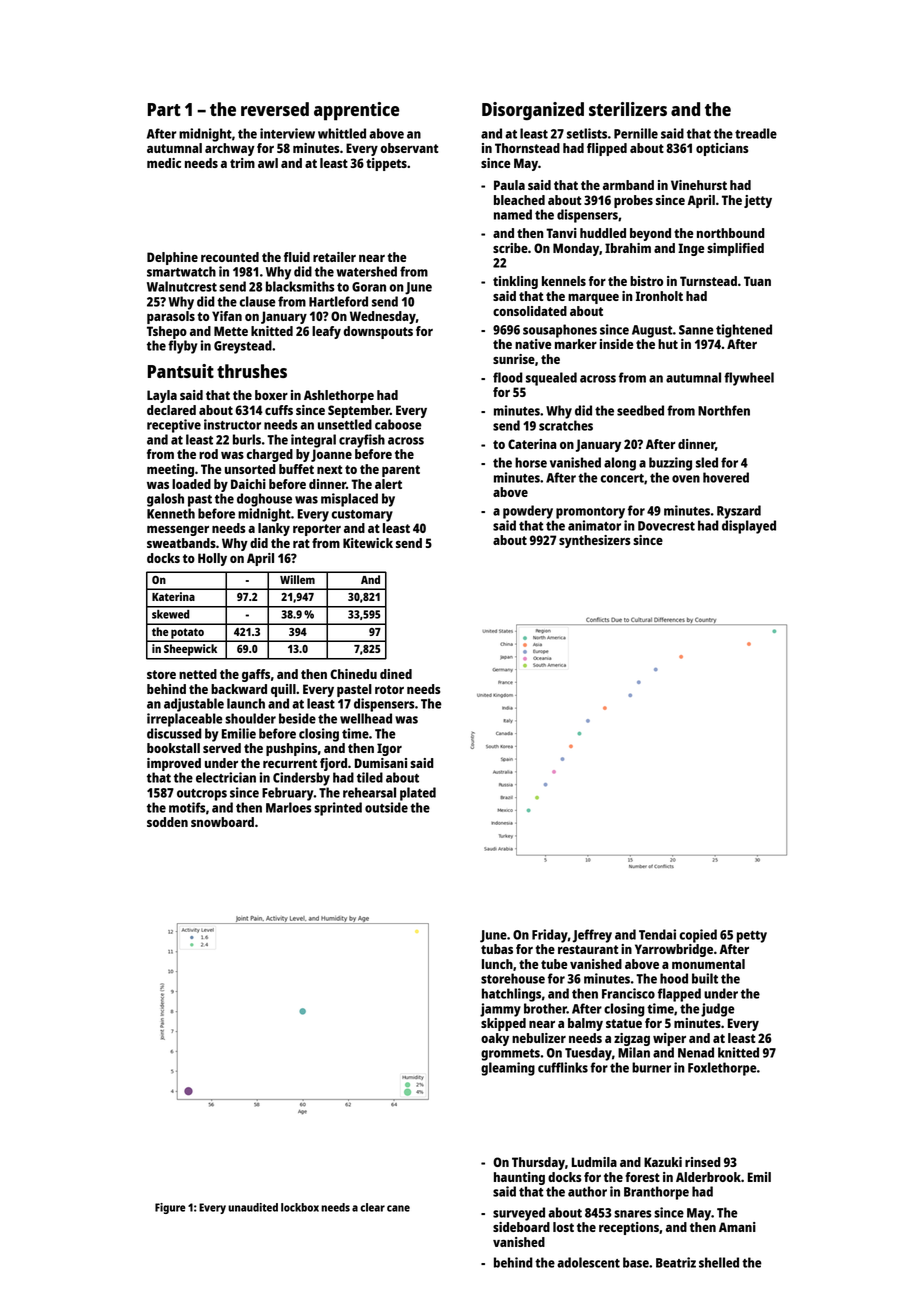 This image has width=924, height=1314. I want to click on jetty, so click(758, 201).
